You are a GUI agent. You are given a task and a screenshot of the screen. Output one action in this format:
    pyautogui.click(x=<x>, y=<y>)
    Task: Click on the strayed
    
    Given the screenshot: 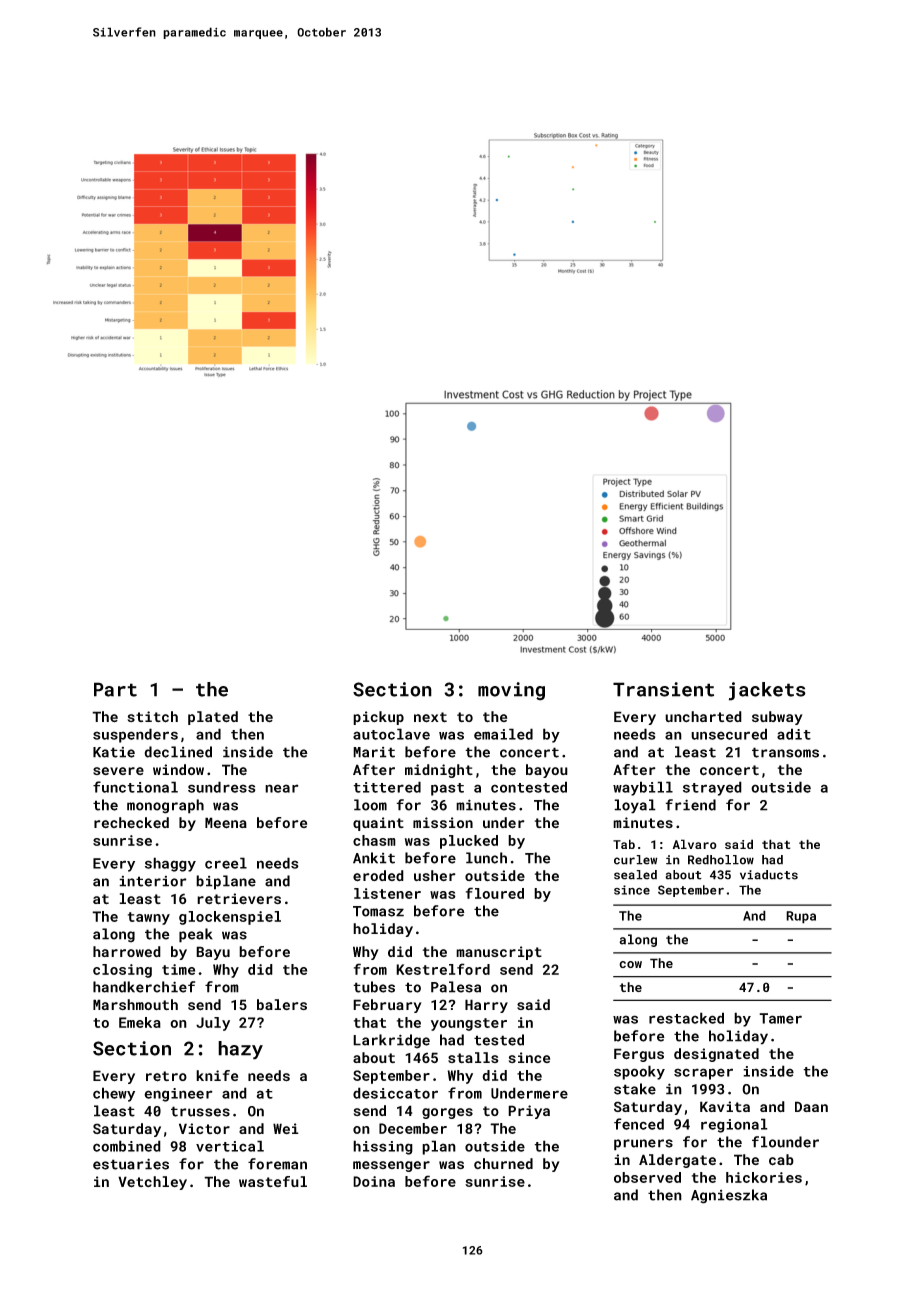 What is the action you would take?
    pyautogui.click(x=712, y=788)
